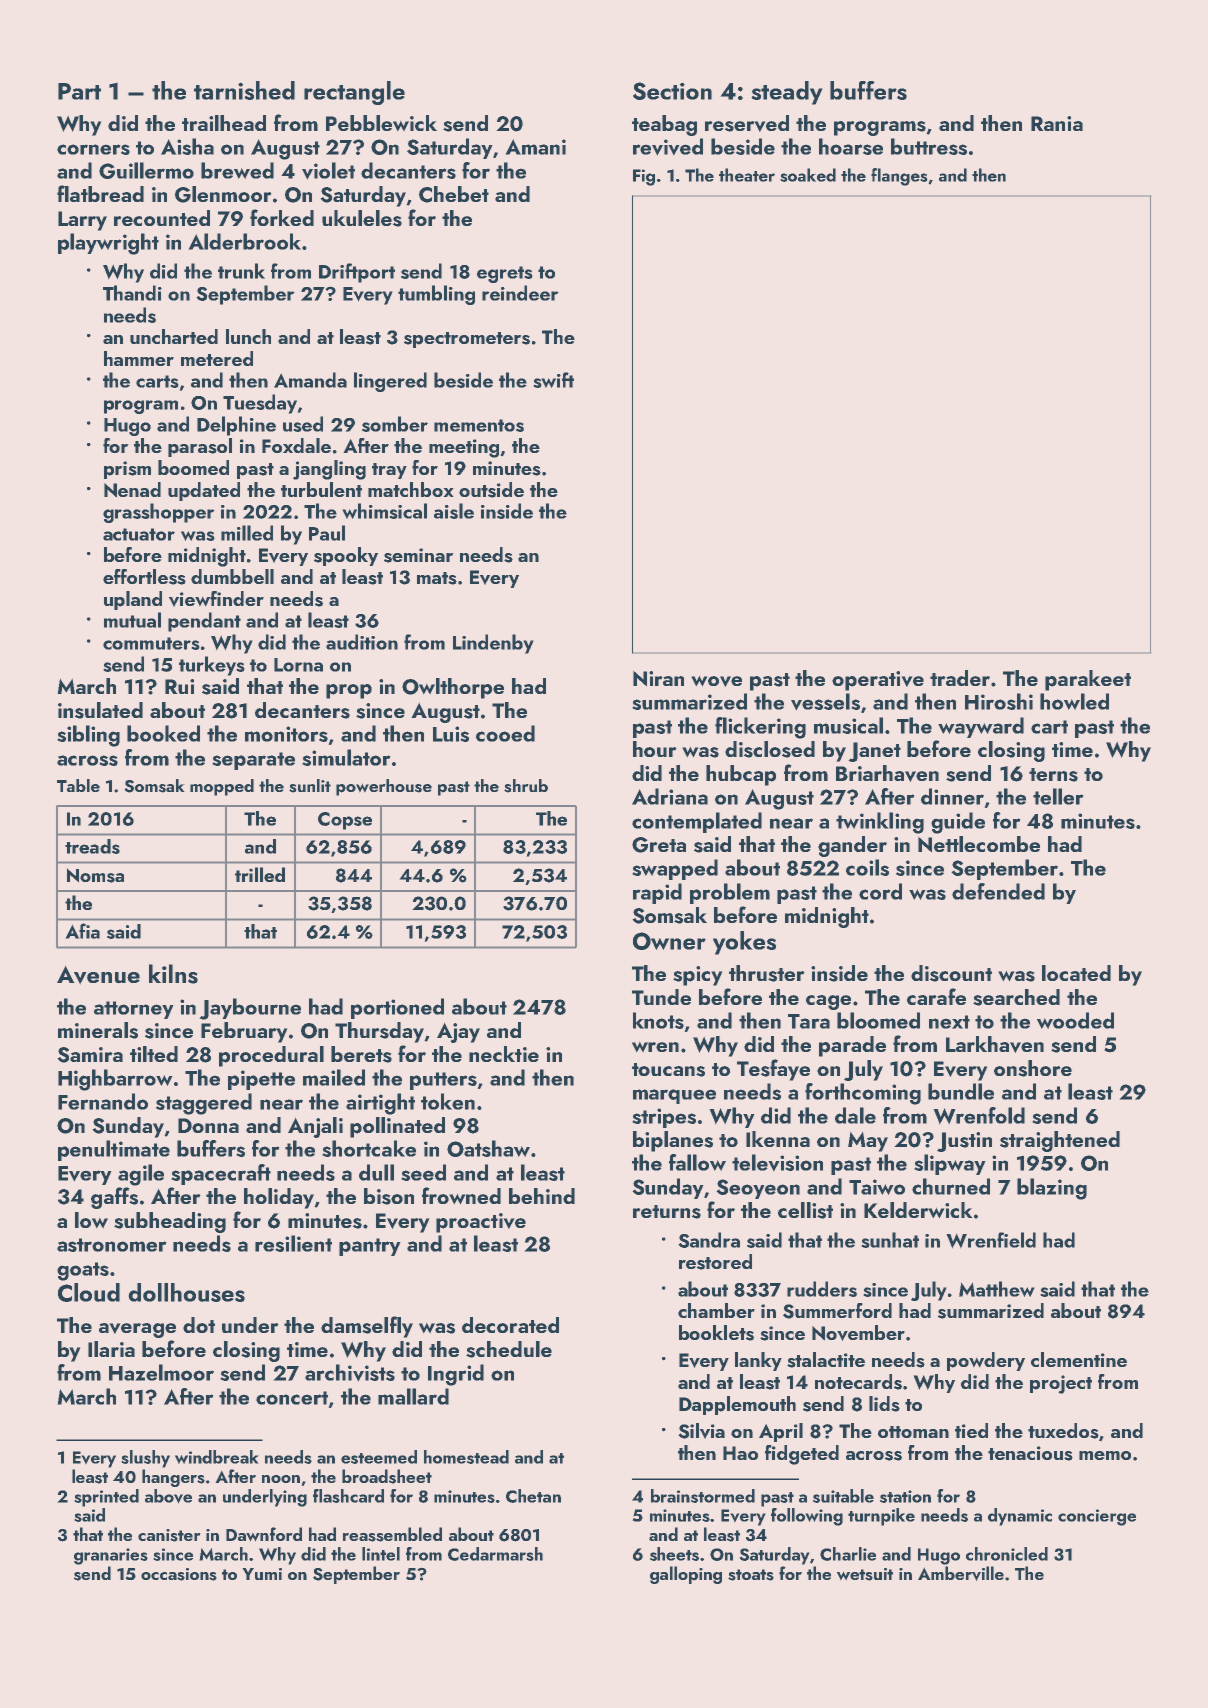  What do you see at coordinates (491, 490) in the screenshot?
I see `outside` at bounding box center [491, 490].
